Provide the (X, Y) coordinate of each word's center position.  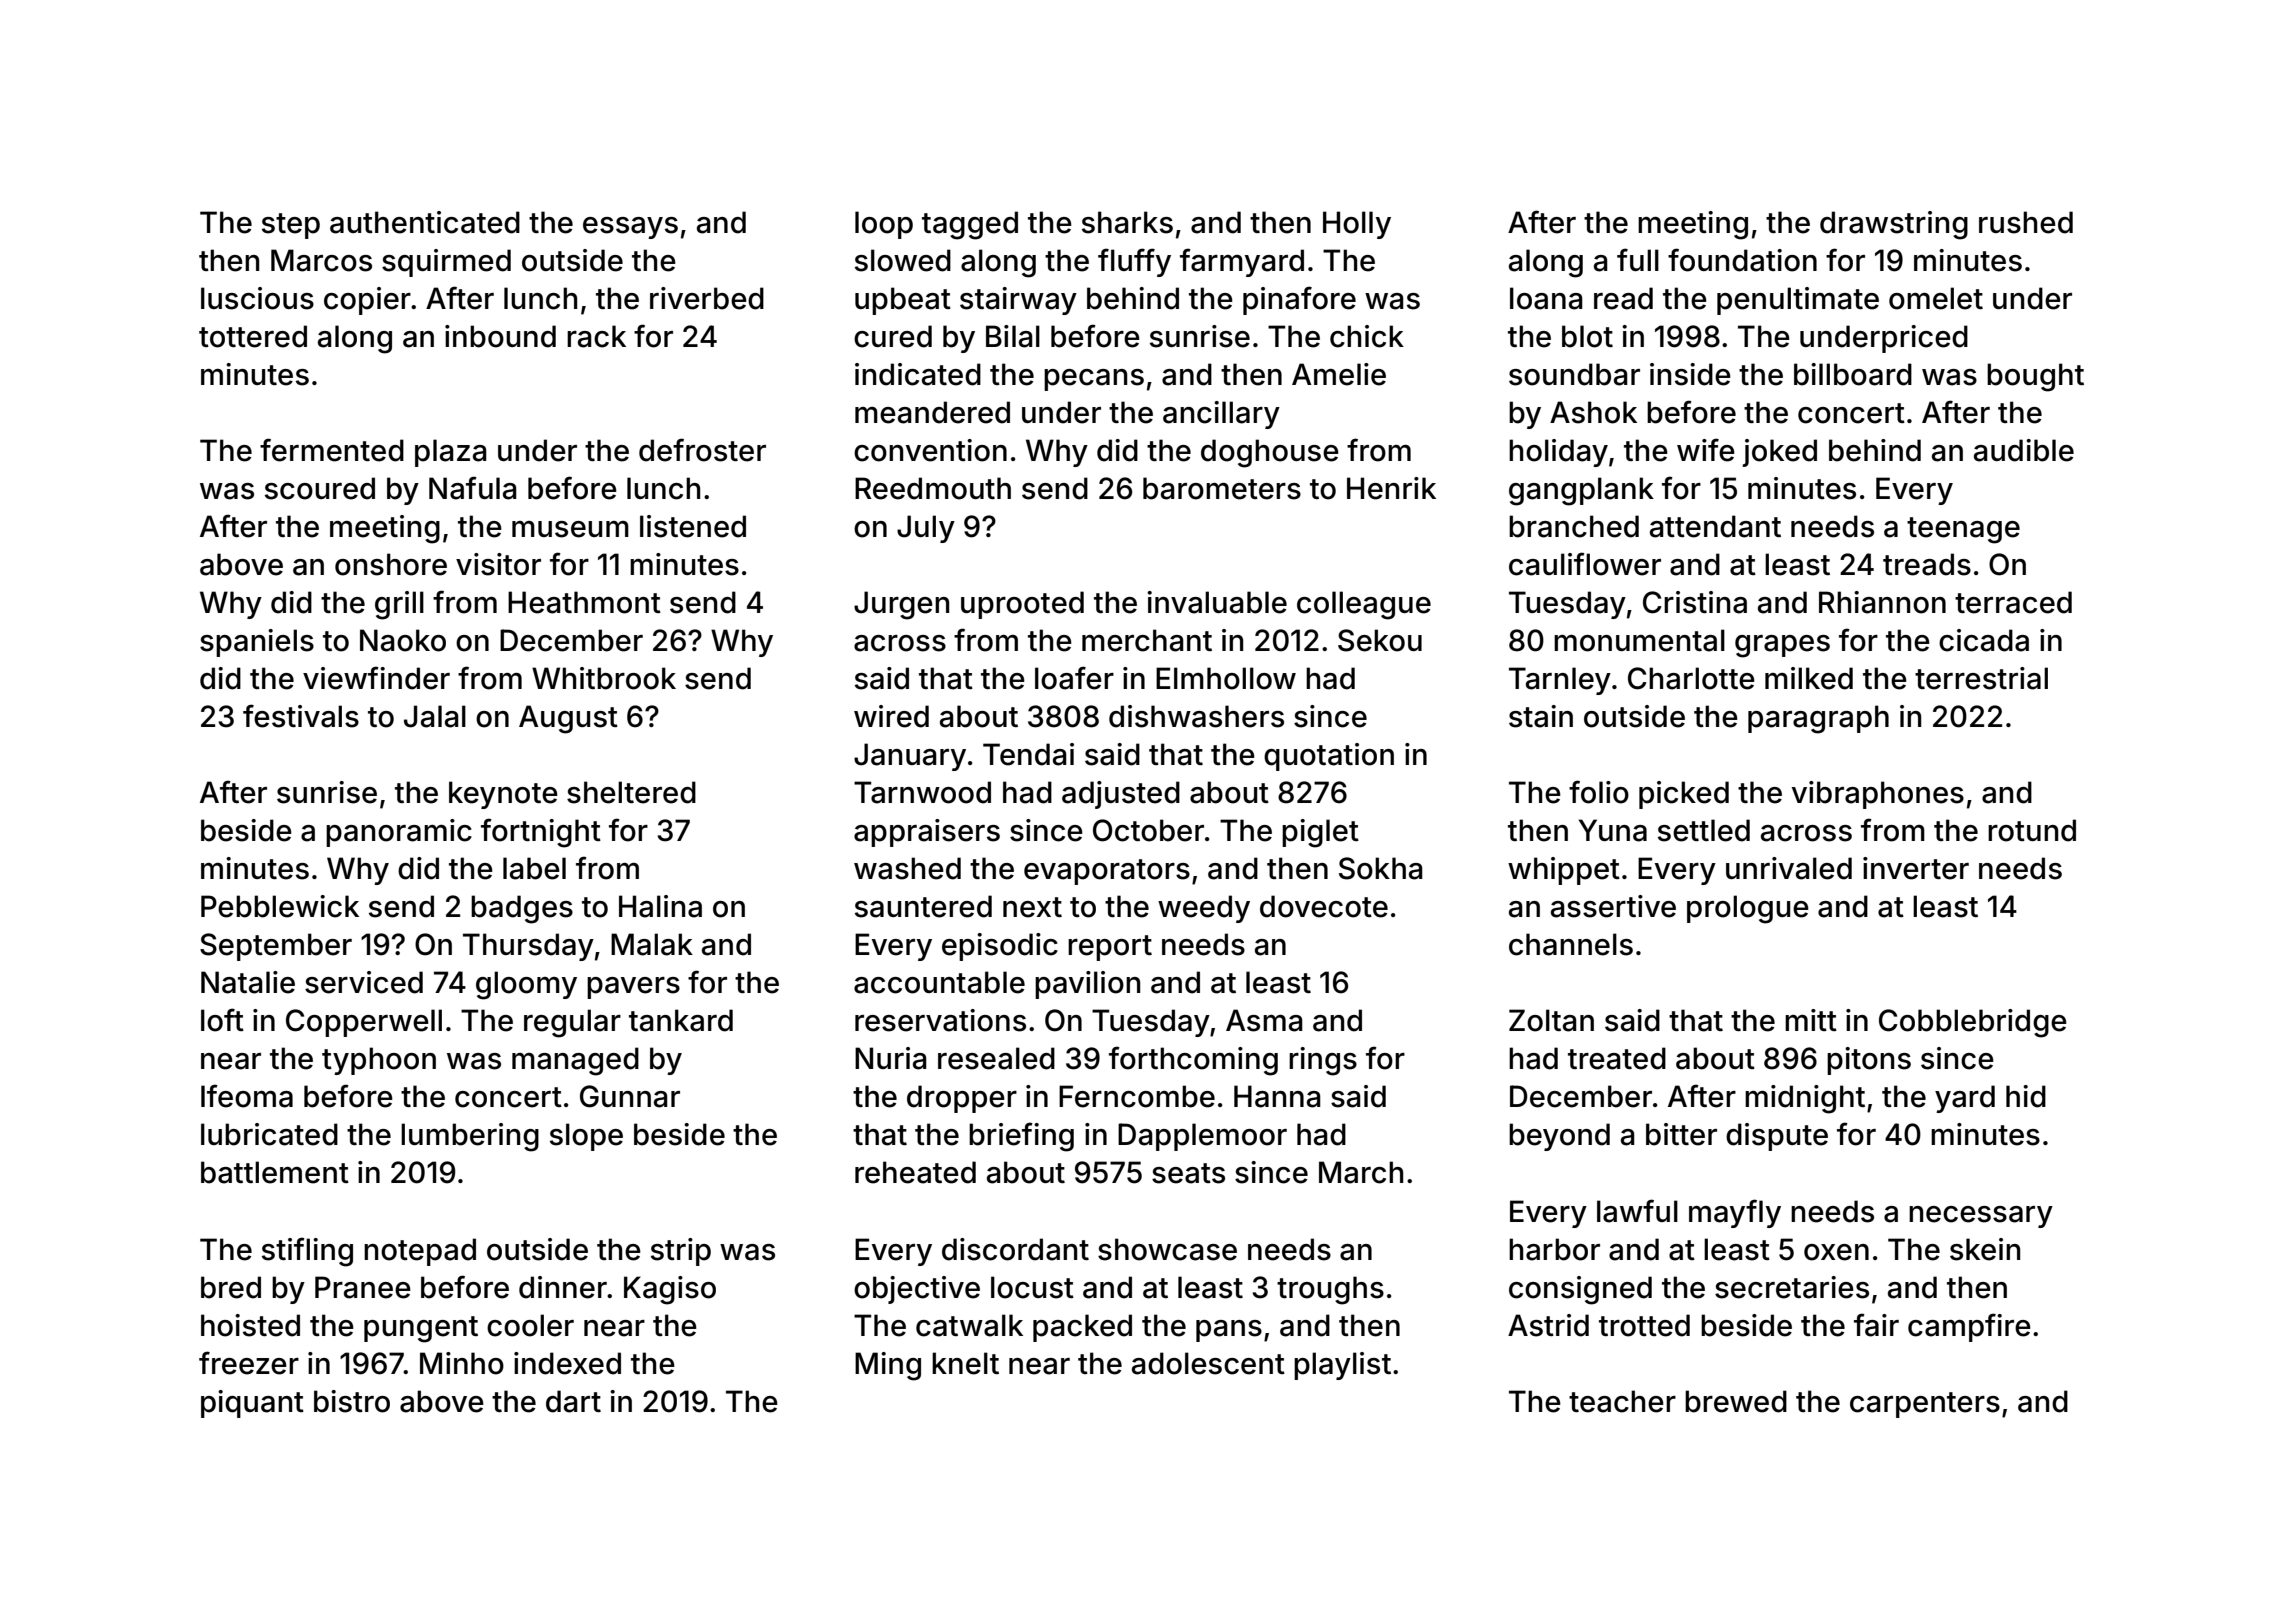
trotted (1644, 1325)
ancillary (1221, 415)
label (534, 868)
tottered (253, 336)
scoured (320, 488)
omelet (1936, 298)
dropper (962, 1099)
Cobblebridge (1973, 1023)
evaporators (1107, 872)
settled (1704, 830)
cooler (530, 1325)
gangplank (1581, 491)
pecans (1094, 380)
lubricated (269, 1134)
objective (917, 1290)
